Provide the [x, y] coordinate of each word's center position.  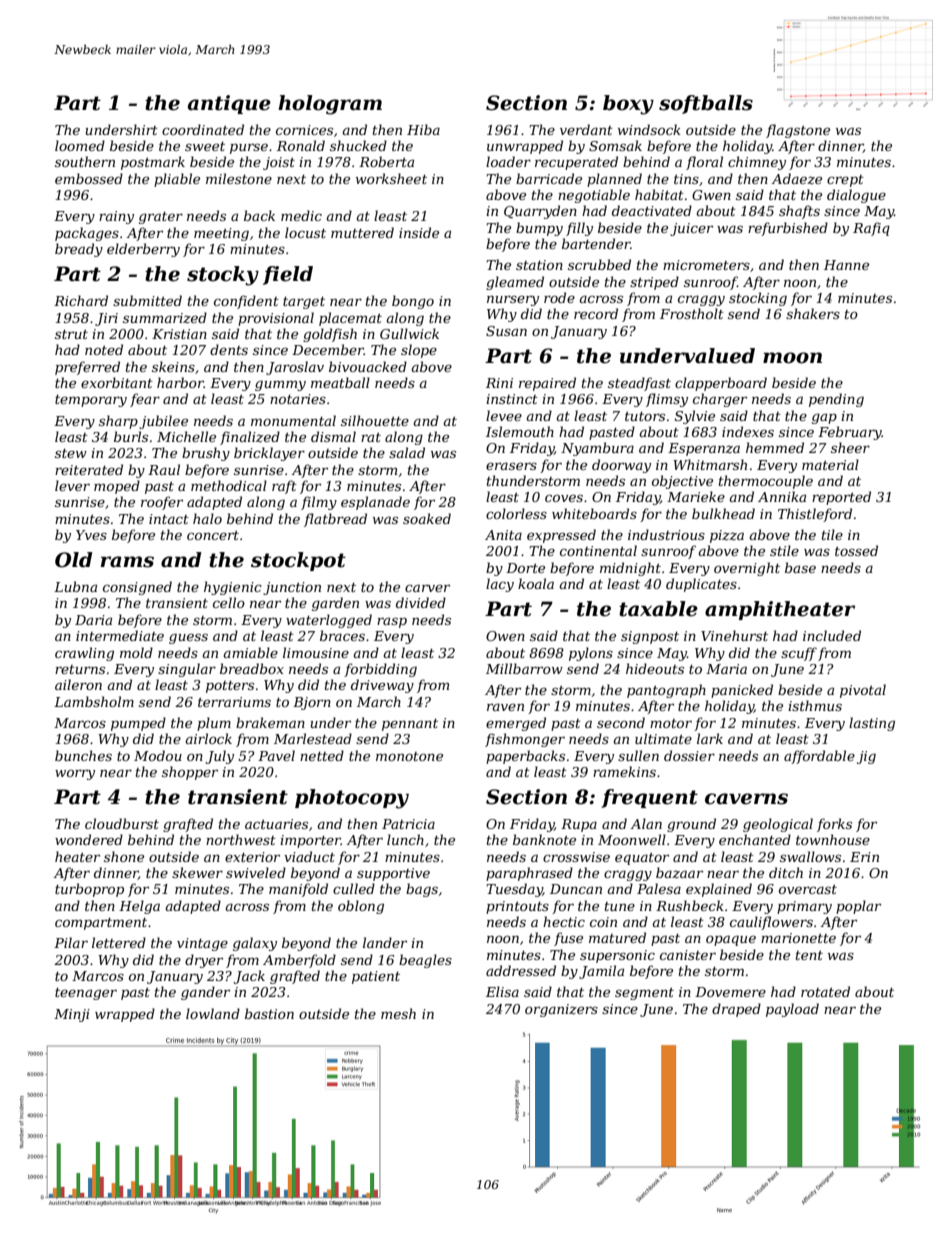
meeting [221, 234]
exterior [252, 857]
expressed [561, 536]
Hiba [423, 129]
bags [422, 890]
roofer [162, 503]
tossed [856, 550]
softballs [706, 104]
